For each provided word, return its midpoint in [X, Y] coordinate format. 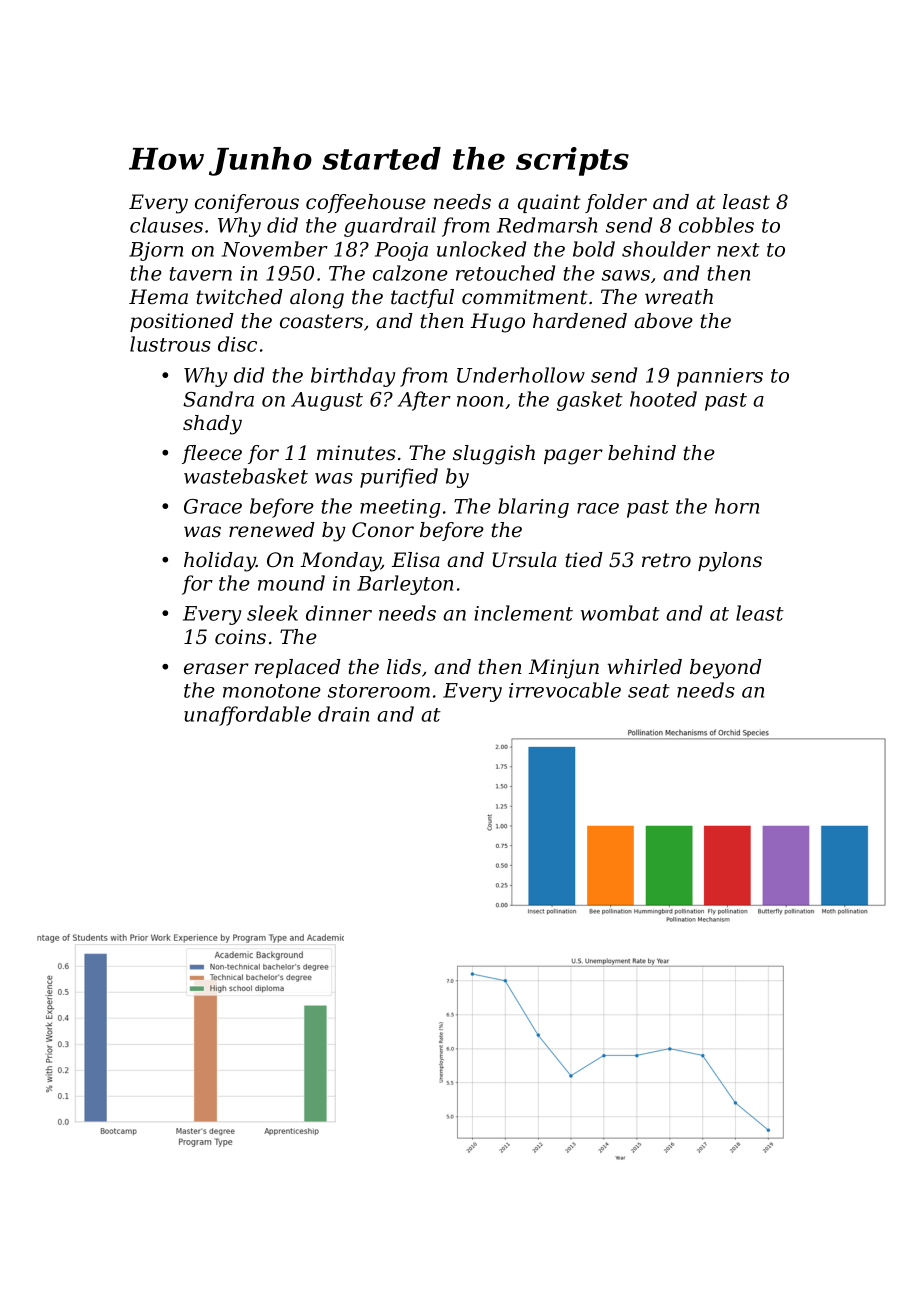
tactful [422, 298]
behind [642, 453]
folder [616, 203]
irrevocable [565, 690]
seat [649, 691]
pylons [730, 562]
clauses [166, 225]
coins [240, 637]
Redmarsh [547, 225]
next [738, 250]
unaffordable [247, 716]
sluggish [494, 455]
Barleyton [405, 585]
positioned [182, 322]
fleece [212, 454]
